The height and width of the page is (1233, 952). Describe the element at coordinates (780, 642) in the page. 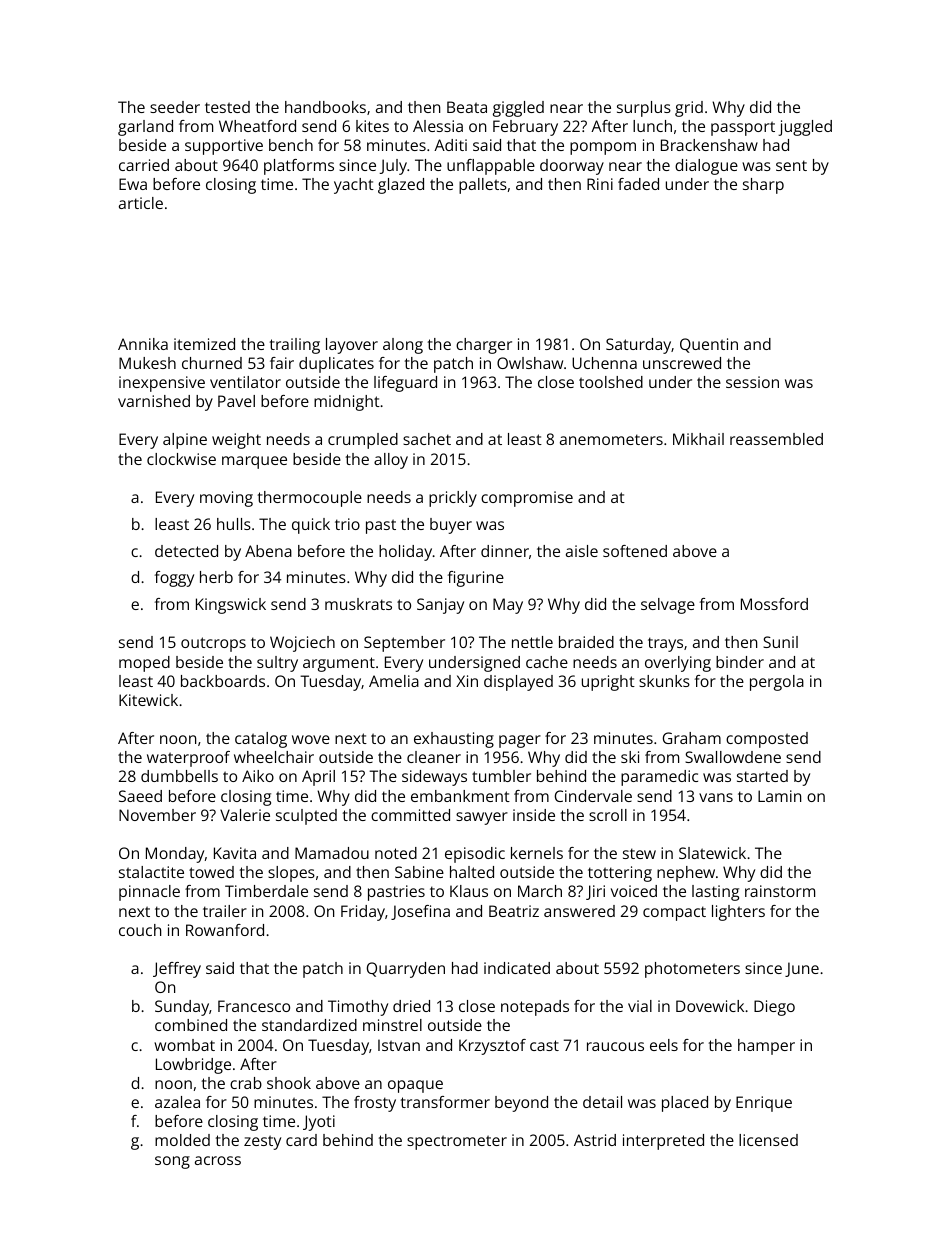

I see `Sunil` at that location.
